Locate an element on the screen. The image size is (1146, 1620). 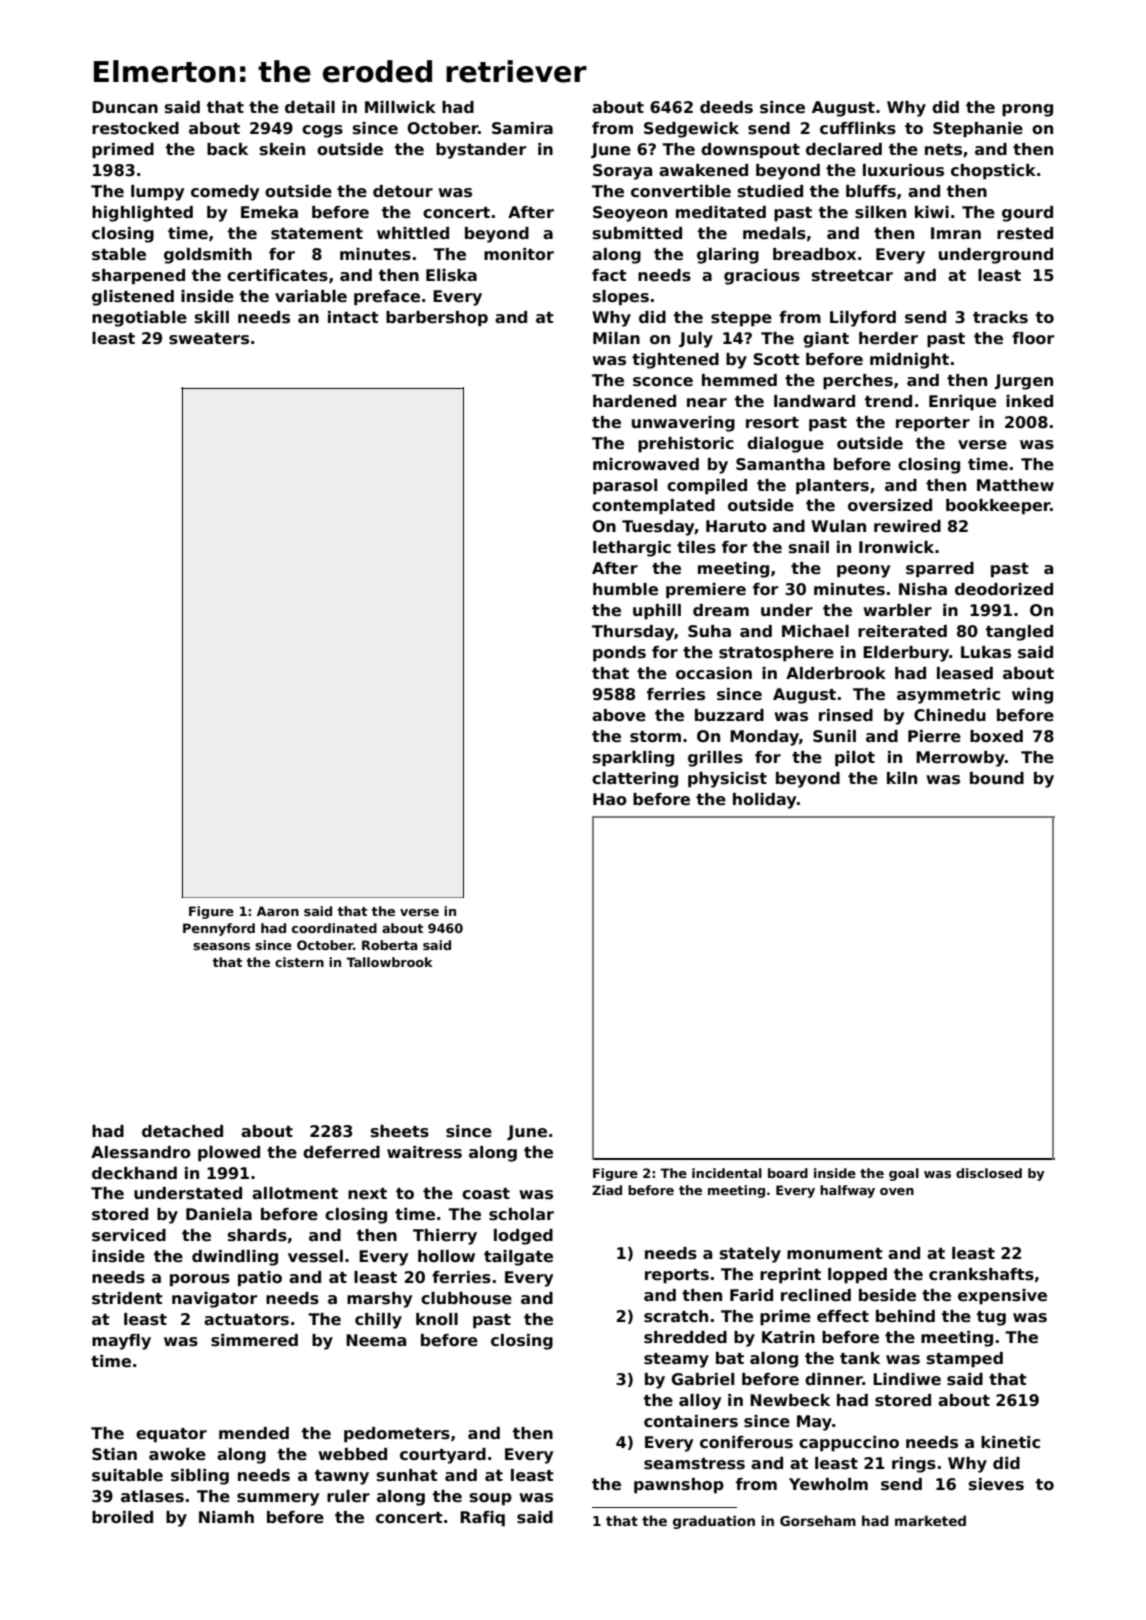
snail is located at coordinates (809, 547).
